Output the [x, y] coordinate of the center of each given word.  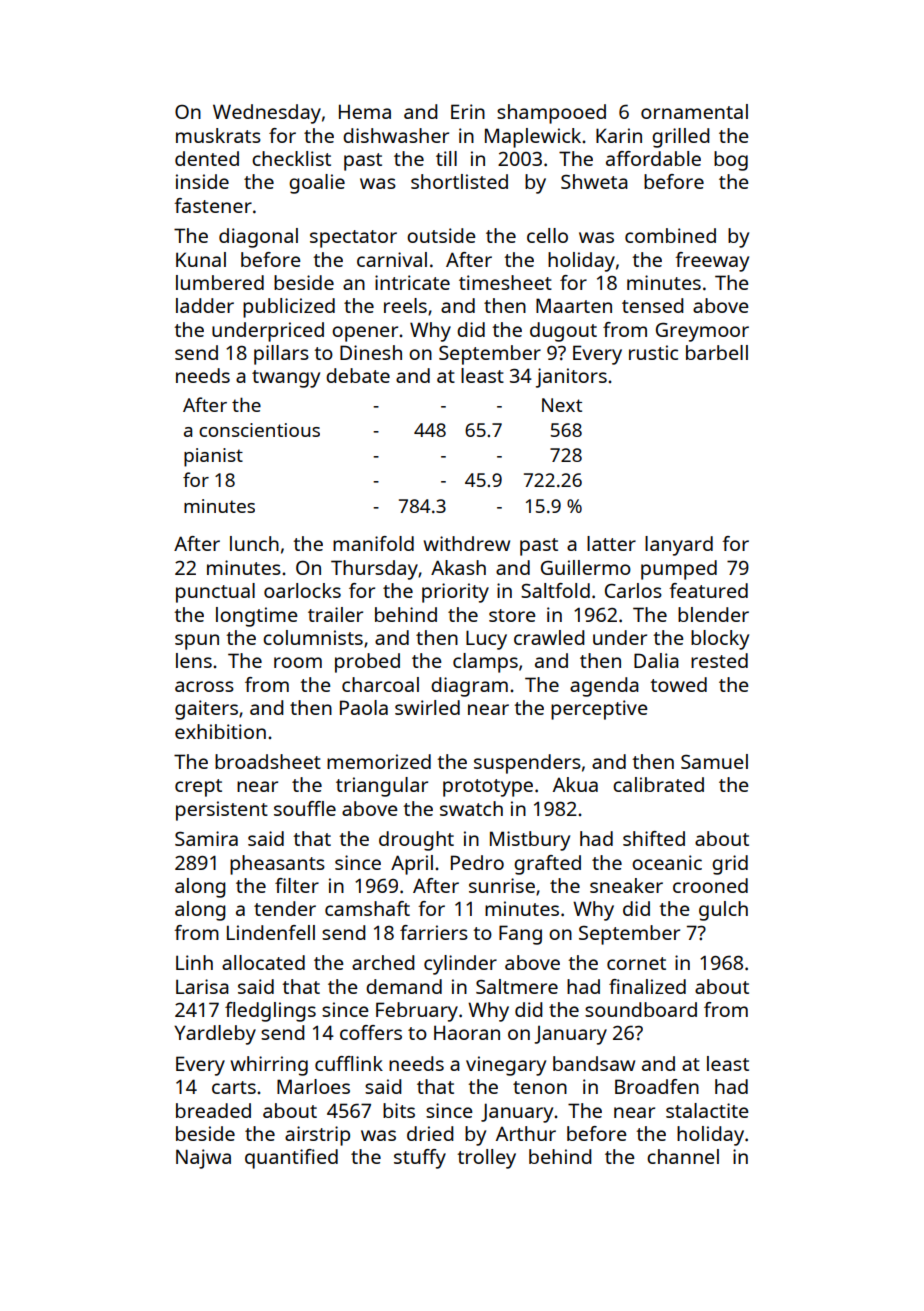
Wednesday [267, 114]
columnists [313, 637]
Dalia [656, 660]
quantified [291, 1159]
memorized [379, 761]
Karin [619, 135]
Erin [468, 111]
